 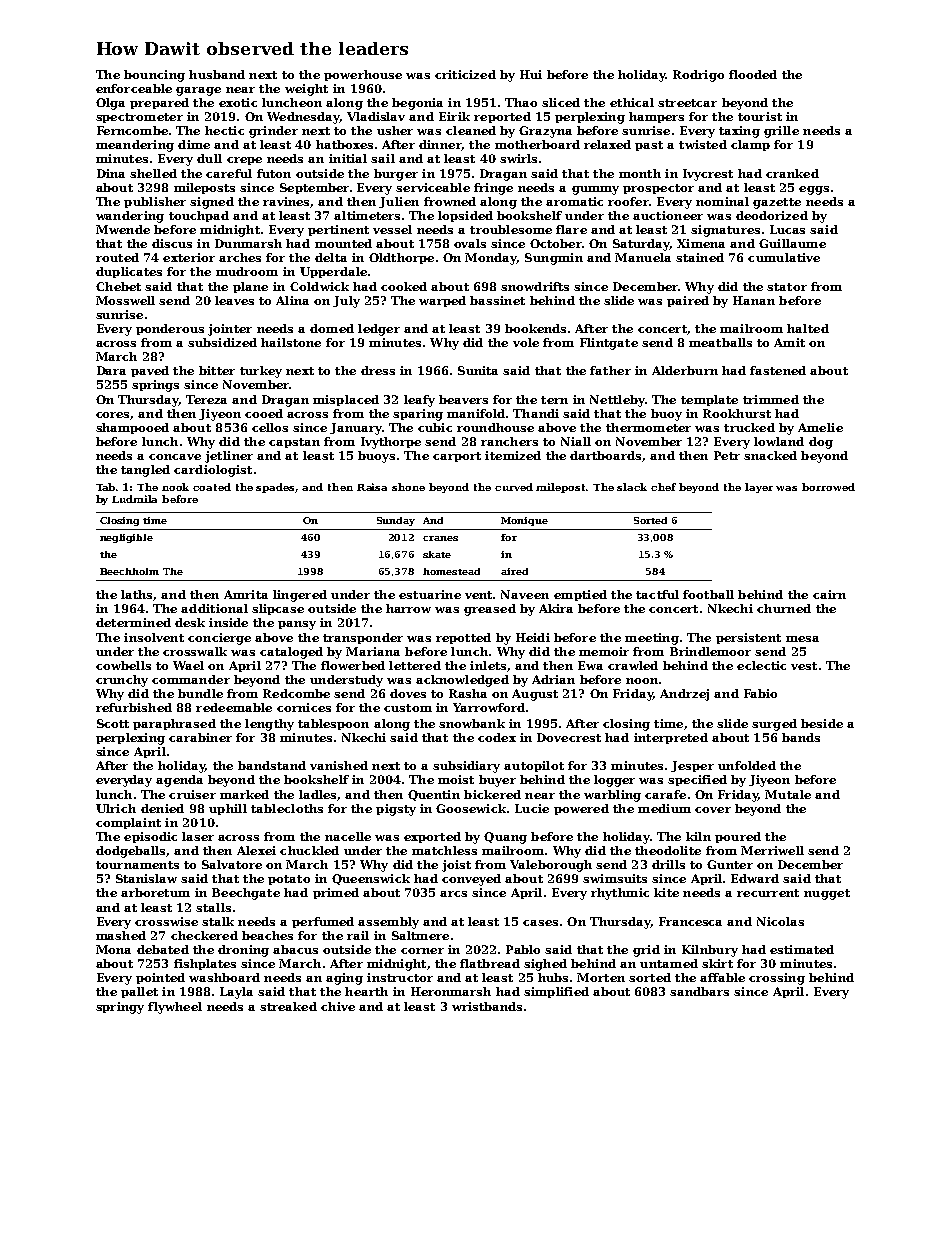 I want to click on husband, so click(x=217, y=74).
